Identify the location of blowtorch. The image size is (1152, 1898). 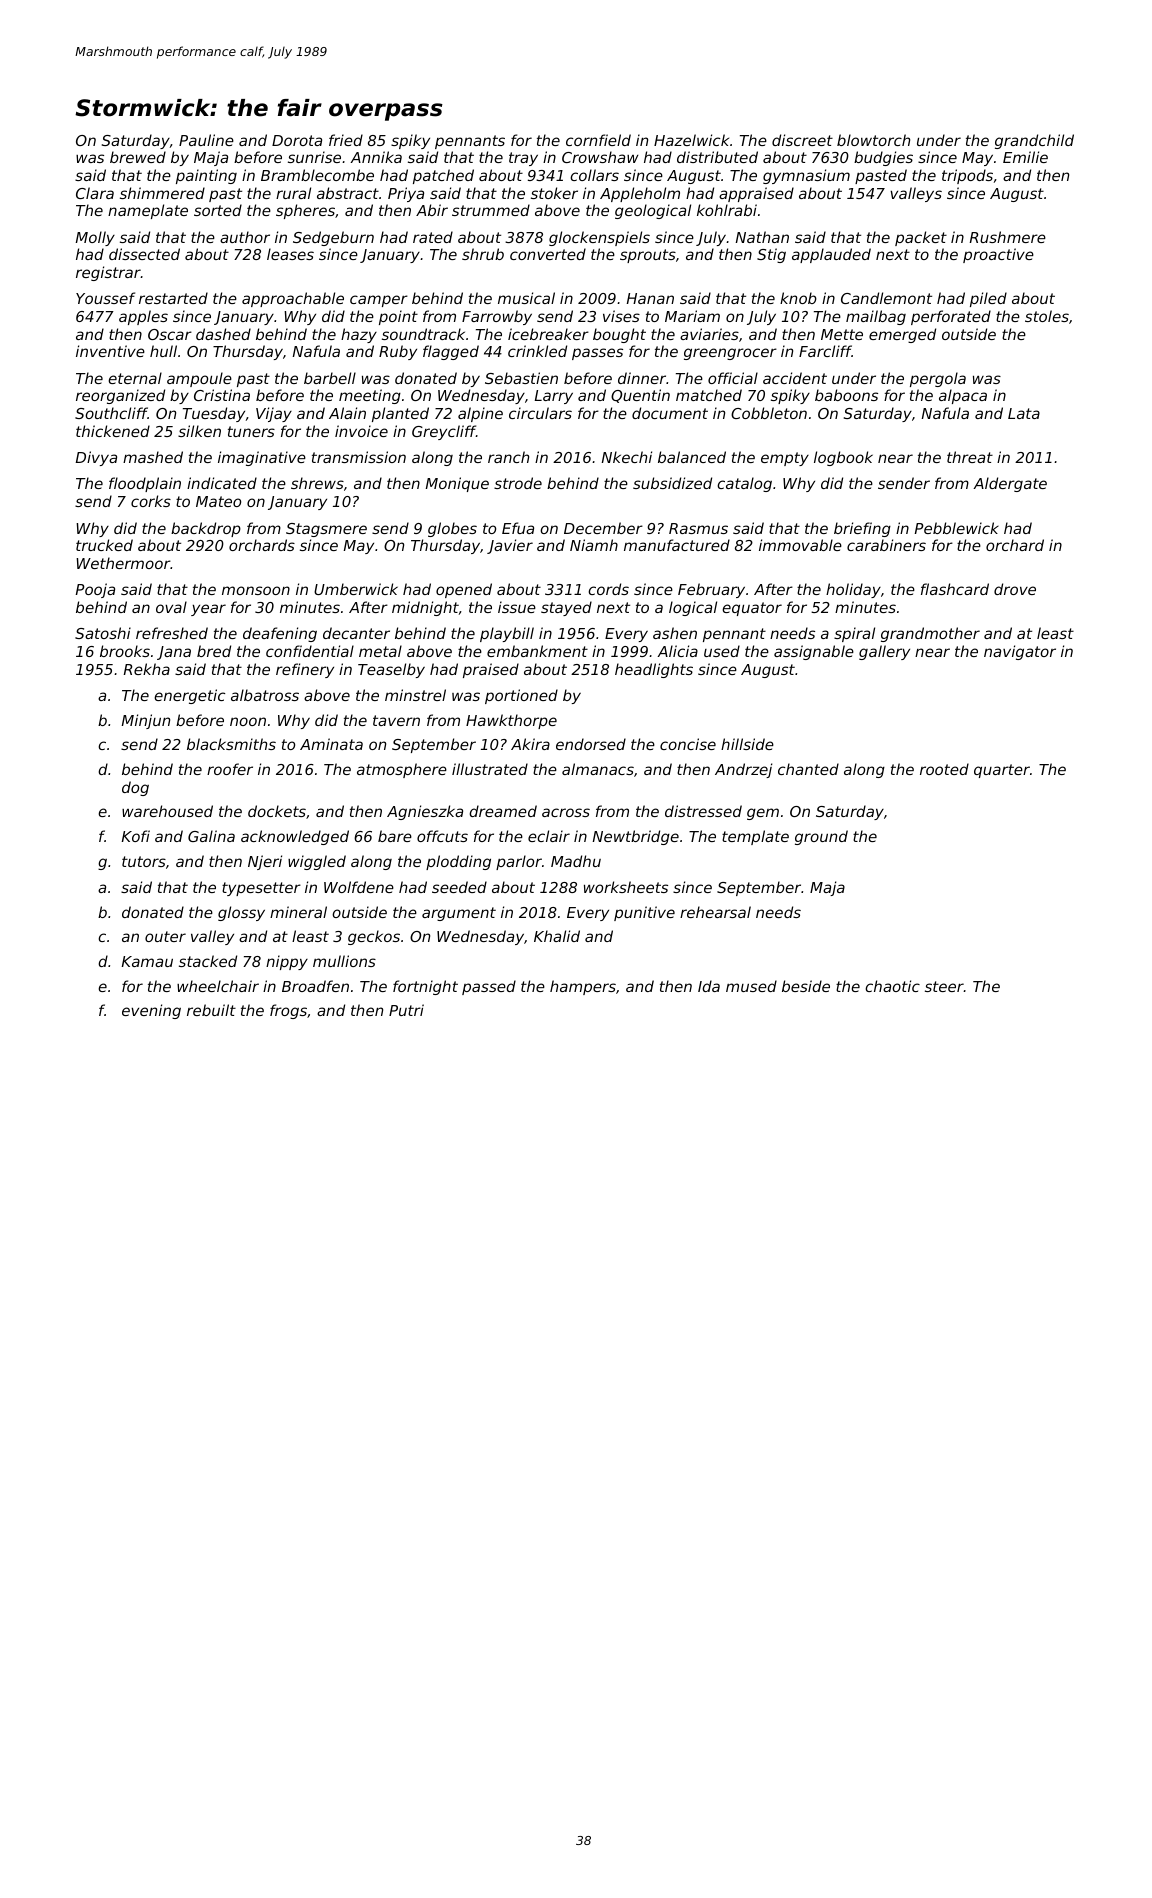
(873, 140).
